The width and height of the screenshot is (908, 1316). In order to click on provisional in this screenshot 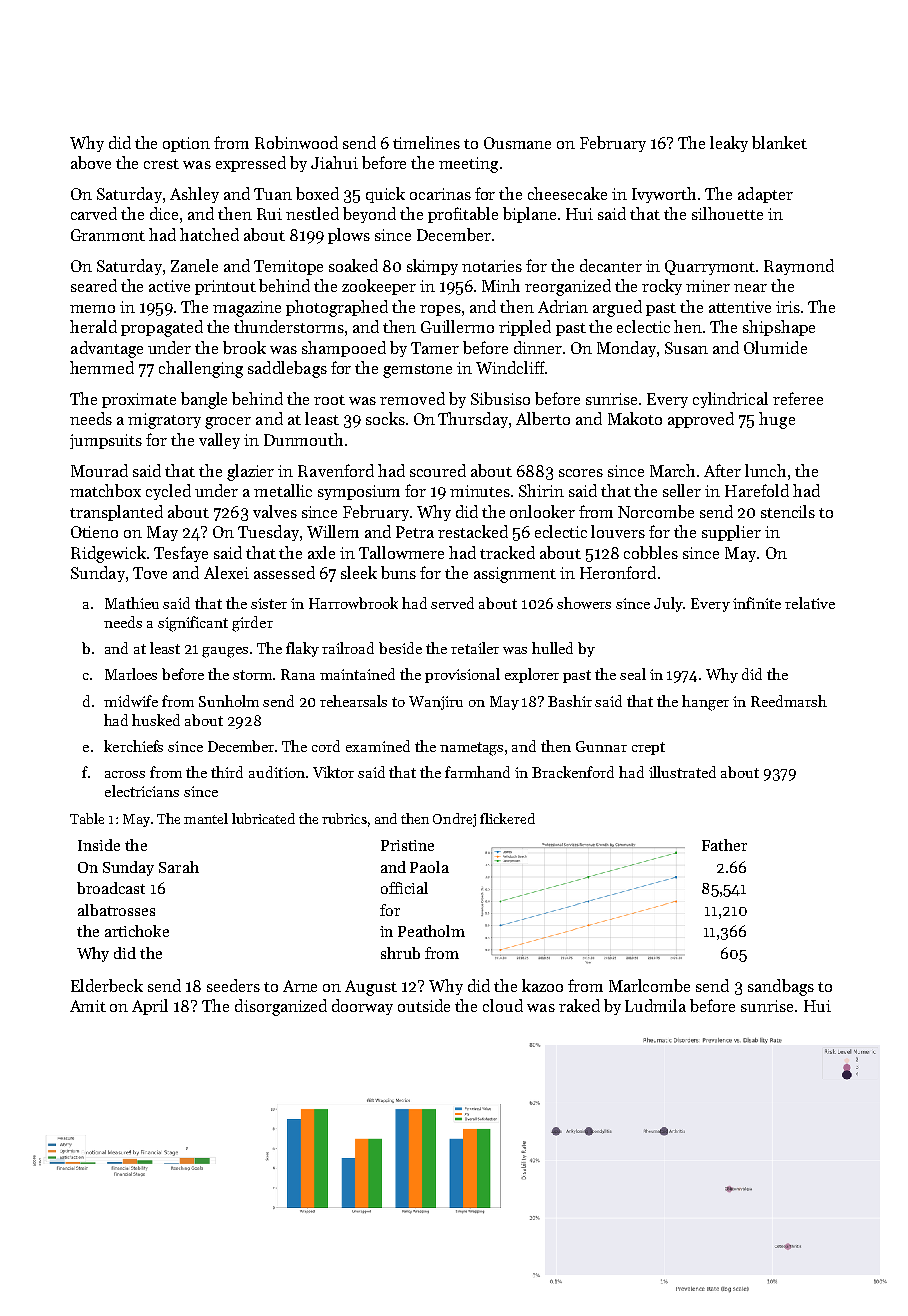, I will do `click(462, 675)`.
